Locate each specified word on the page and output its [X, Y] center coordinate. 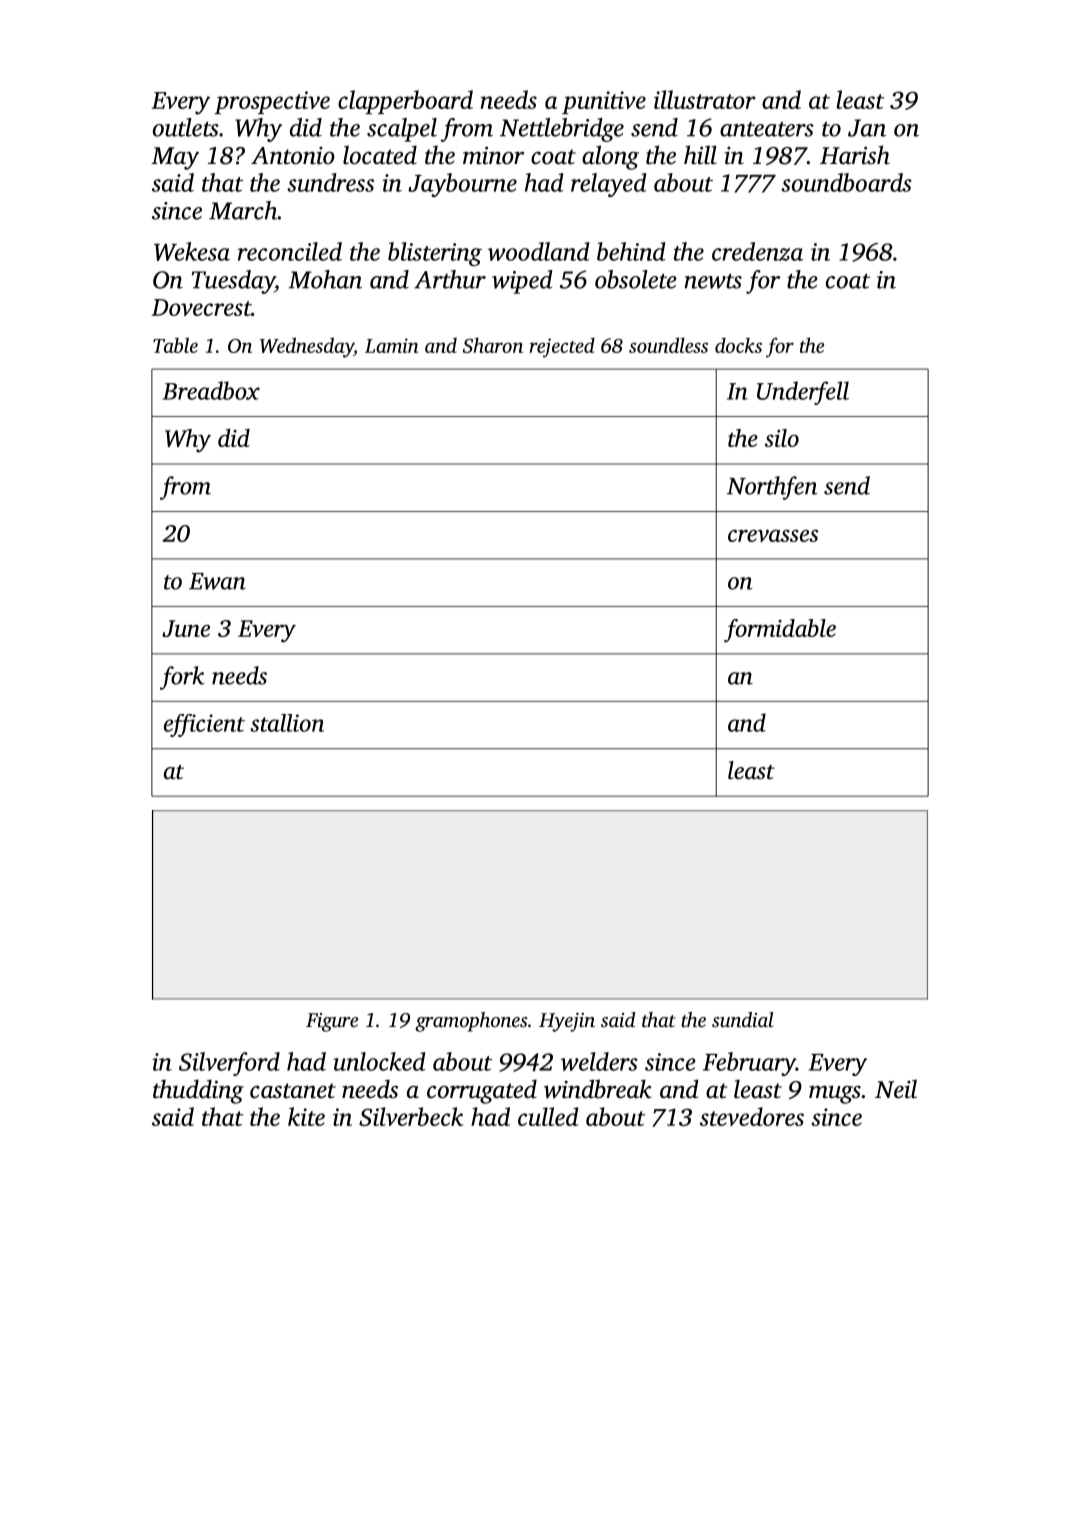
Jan [867, 128]
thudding [198, 1091]
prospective [272, 102]
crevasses [773, 535]
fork [182, 678]
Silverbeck [411, 1116]
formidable [780, 631]
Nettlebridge [562, 130]
